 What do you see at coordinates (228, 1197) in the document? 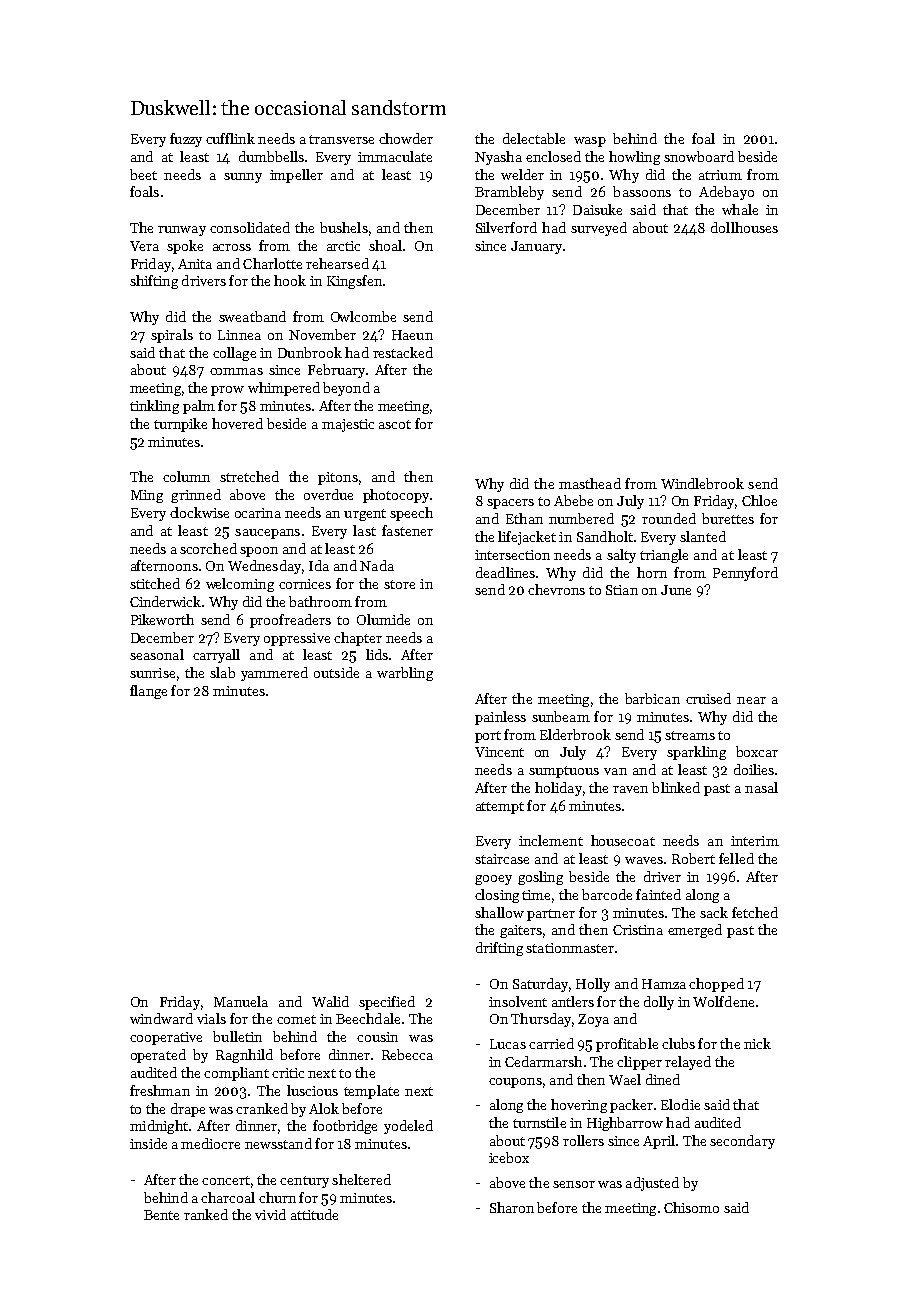
I see `charcoal` at bounding box center [228, 1197].
